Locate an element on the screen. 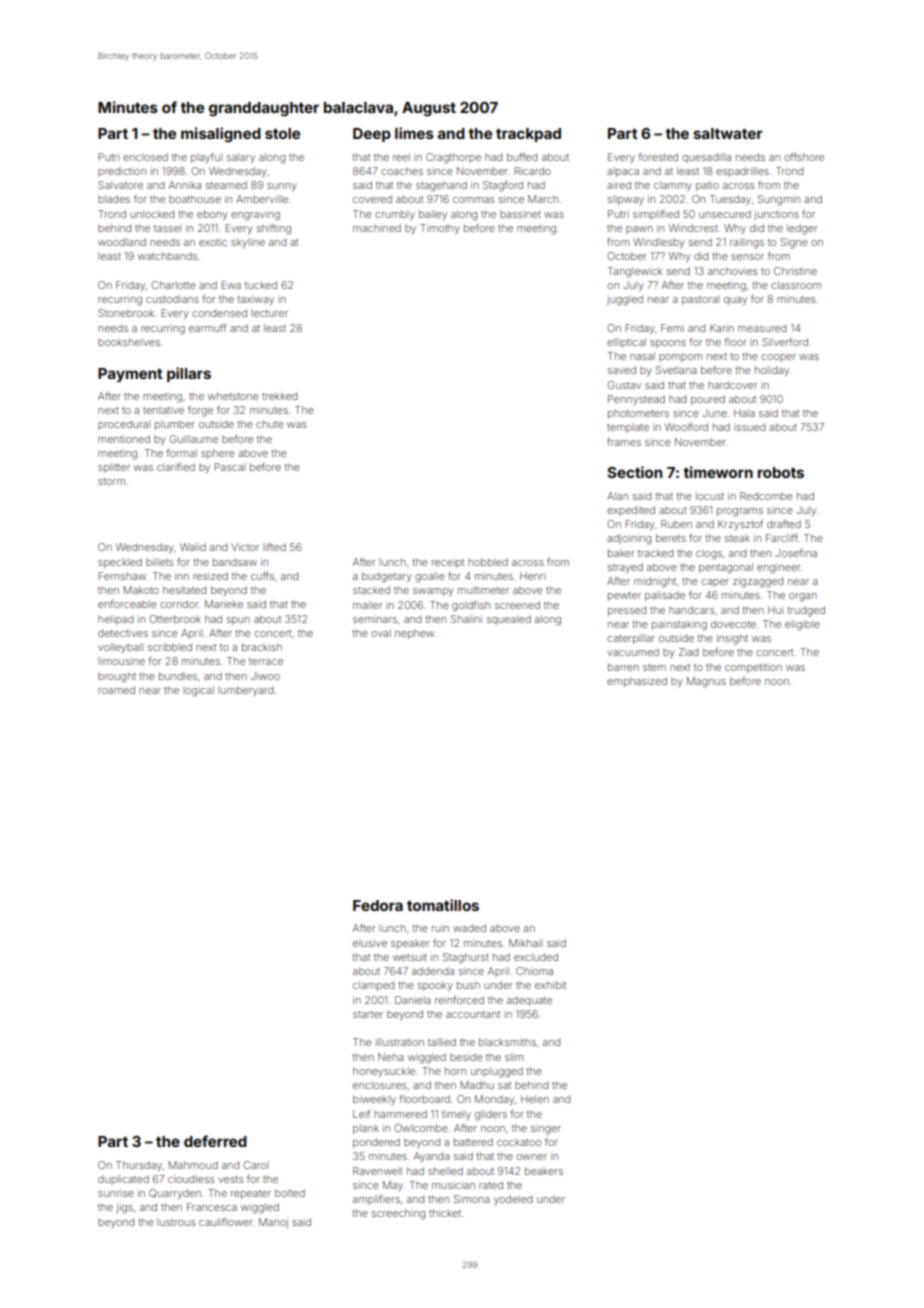  emphasized is located at coordinates (637, 682).
